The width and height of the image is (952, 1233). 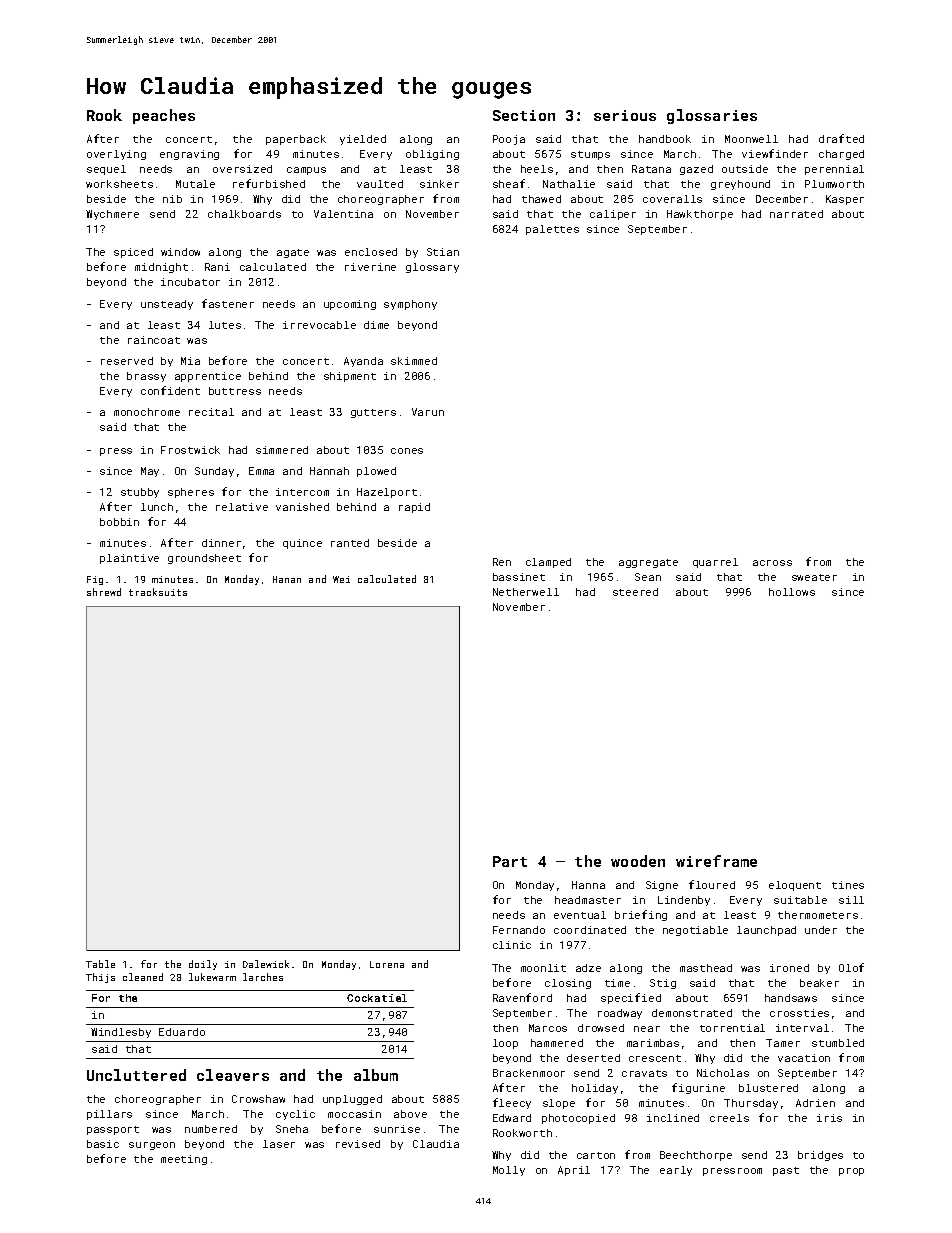 I want to click on bobbin, so click(x=119, y=522).
